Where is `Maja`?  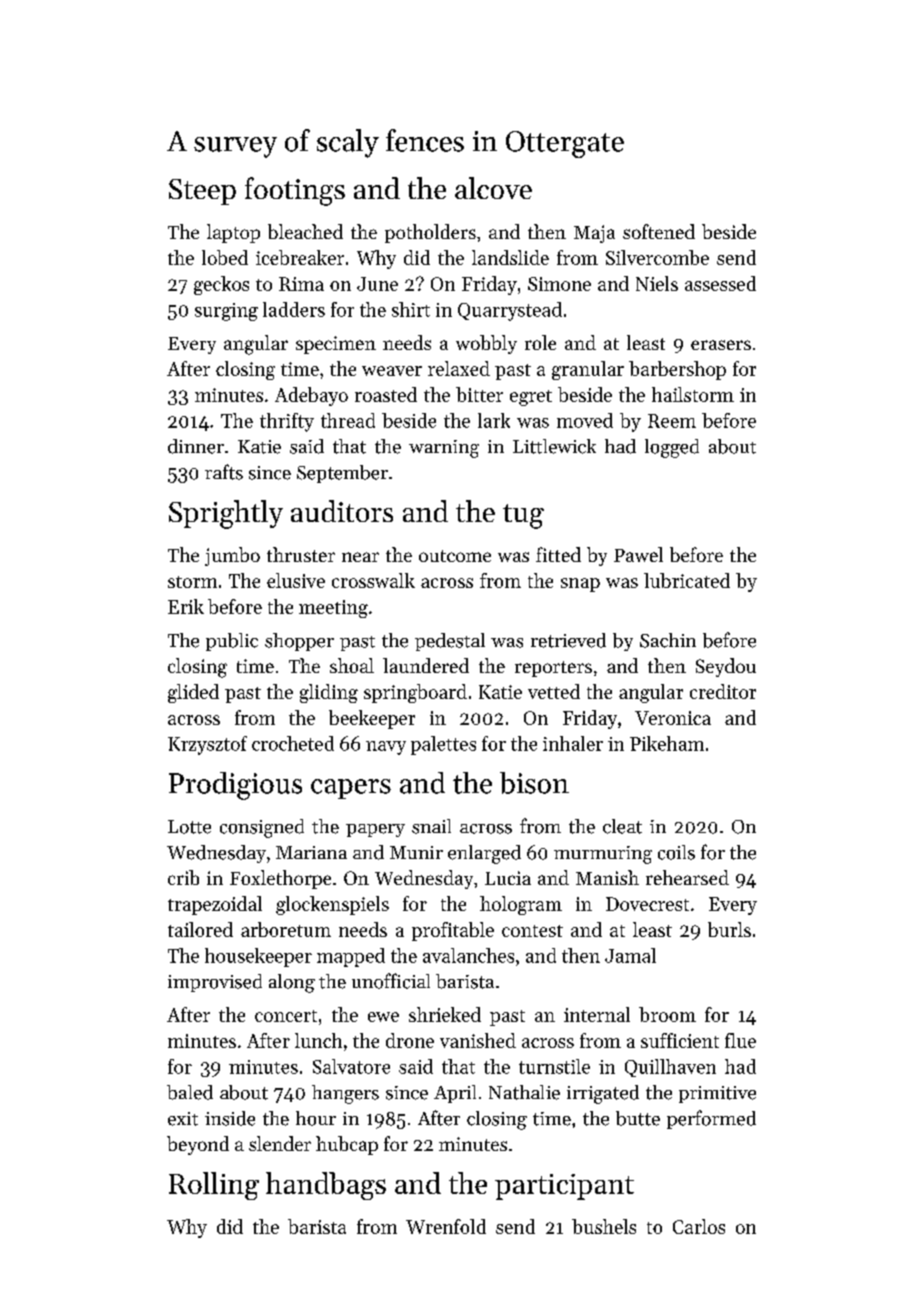
Maja is located at coordinates (594, 234).
